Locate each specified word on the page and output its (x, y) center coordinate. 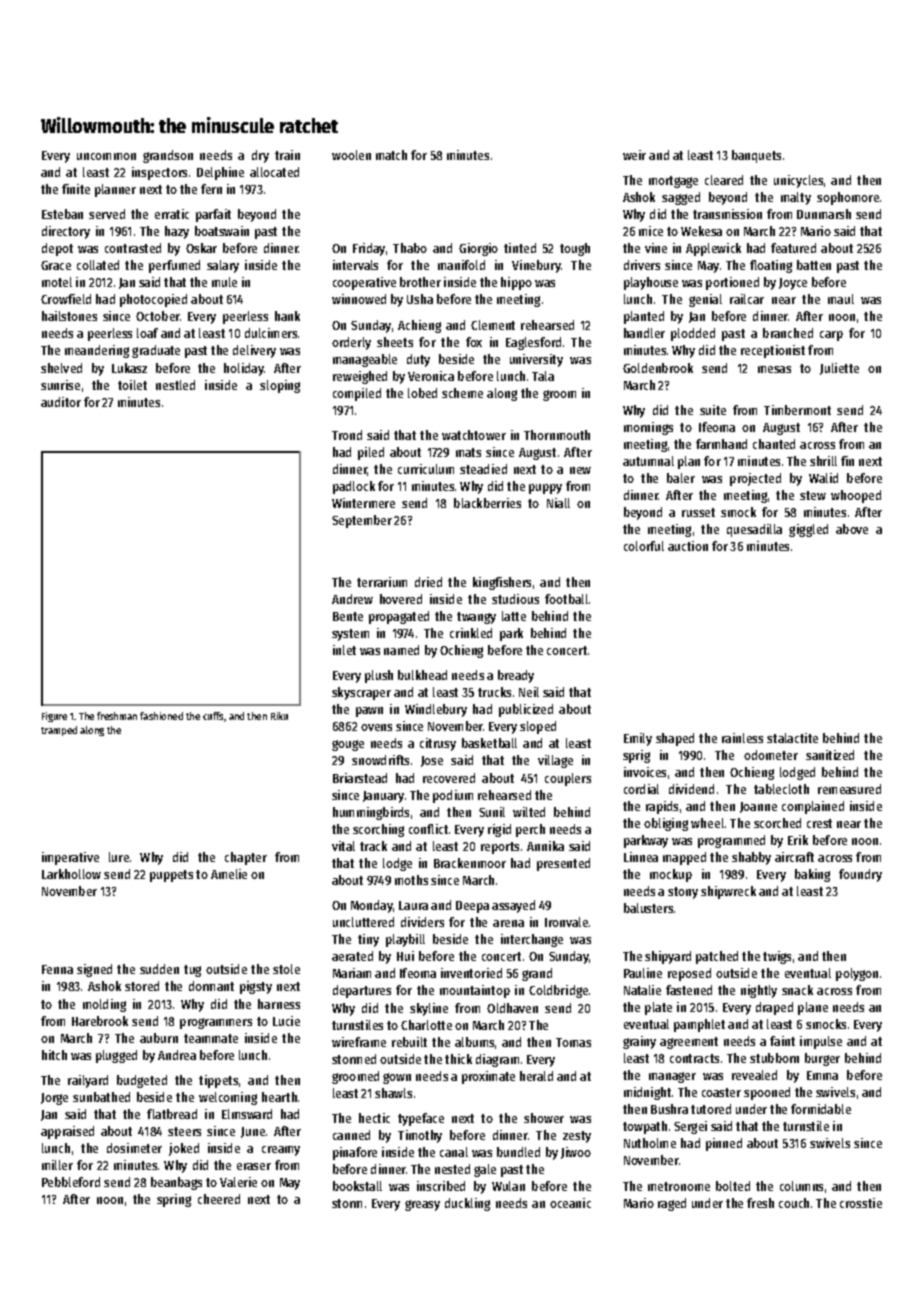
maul (841, 299)
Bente (348, 616)
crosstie (861, 1203)
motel (57, 282)
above (852, 529)
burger (822, 1059)
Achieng (419, 326)
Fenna (57, 969)
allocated (274, 172)
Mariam (352, 973)
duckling (467, 1204)
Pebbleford (71, 1182)
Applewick (713, 249)
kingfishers (502, 583)
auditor (61, 402)
